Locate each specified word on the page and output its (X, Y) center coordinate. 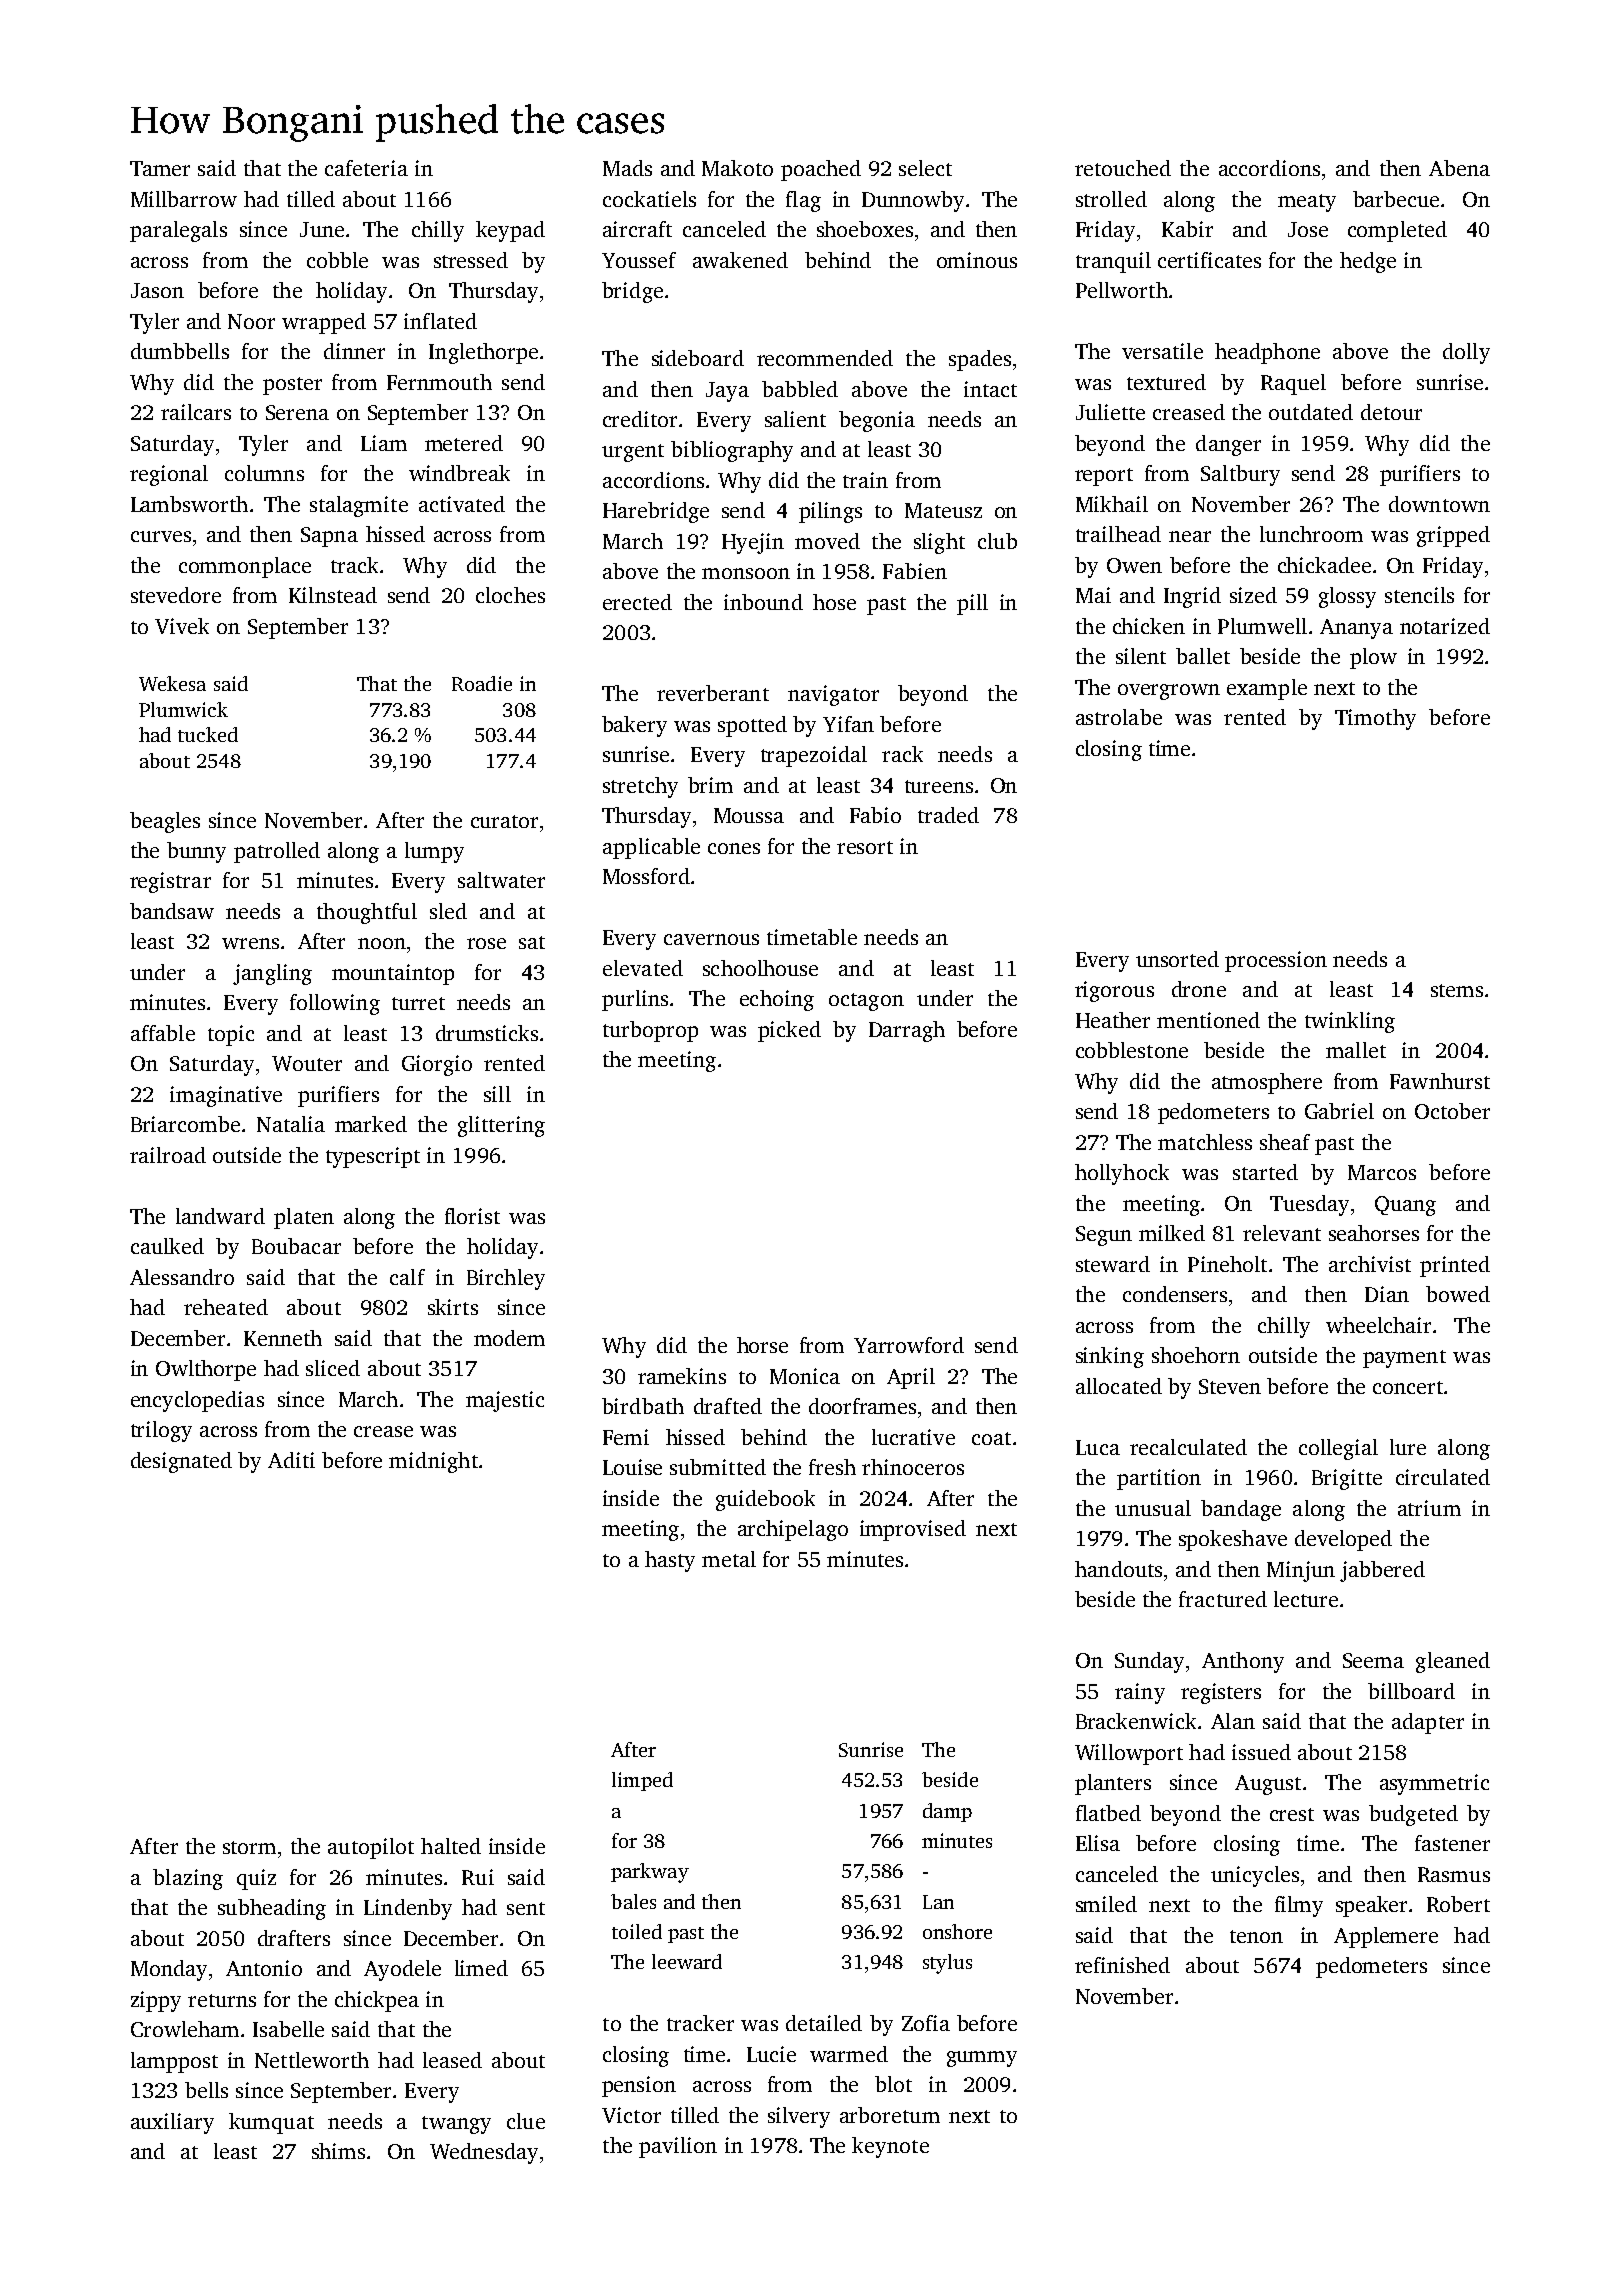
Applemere (1386, 1937)
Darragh (907, 1031)
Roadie (482, 683)
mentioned (1208, 1020)
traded (948, 815)
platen (304, 1218)
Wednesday (484, 2153)
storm (249, 1847)
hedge (1368, 262)
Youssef (639, 260)
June (322, 229)
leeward (687, 1961)
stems (1457, 990)
